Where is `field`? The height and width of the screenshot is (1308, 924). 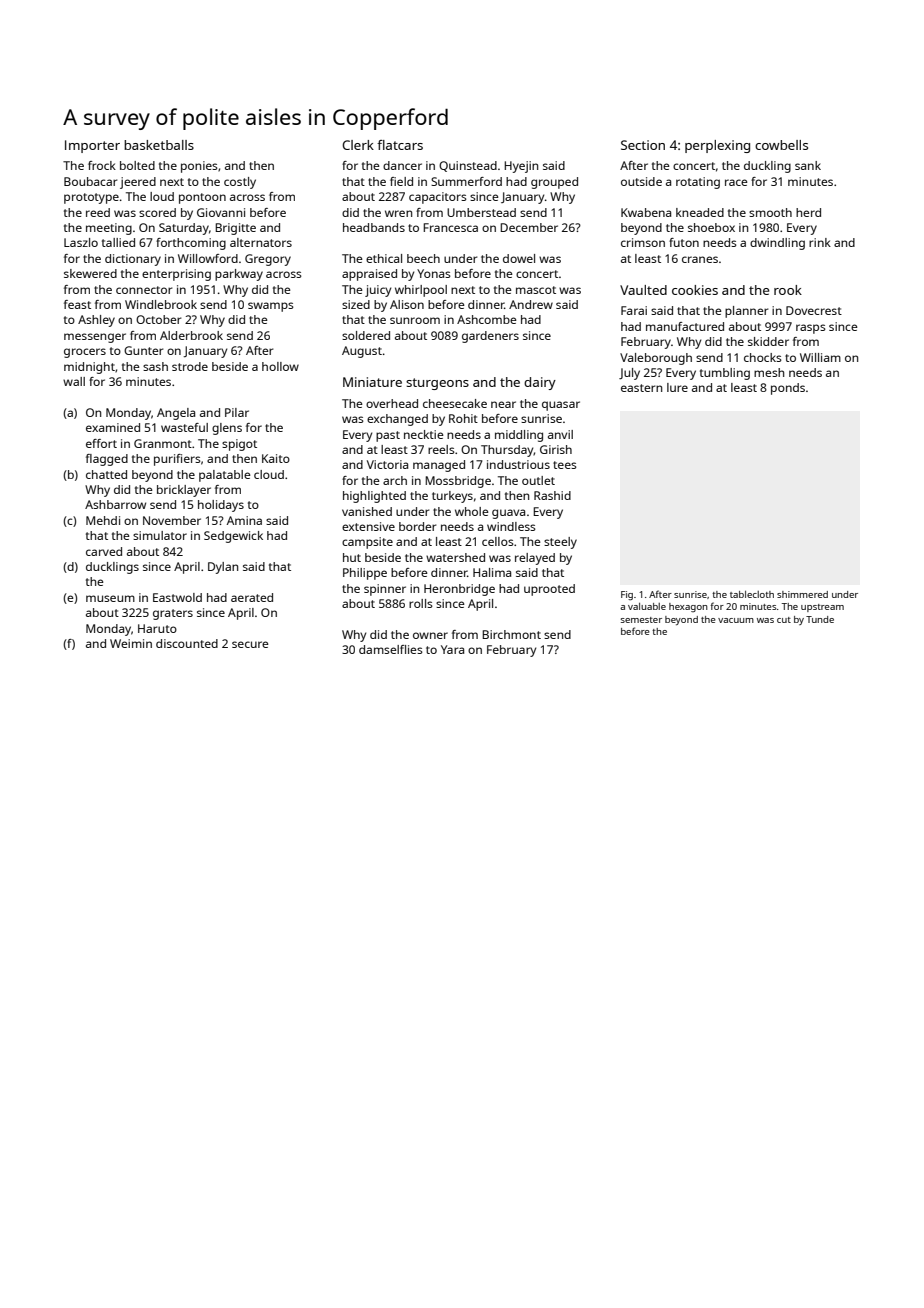
field is located at coordinates (401, 181).
